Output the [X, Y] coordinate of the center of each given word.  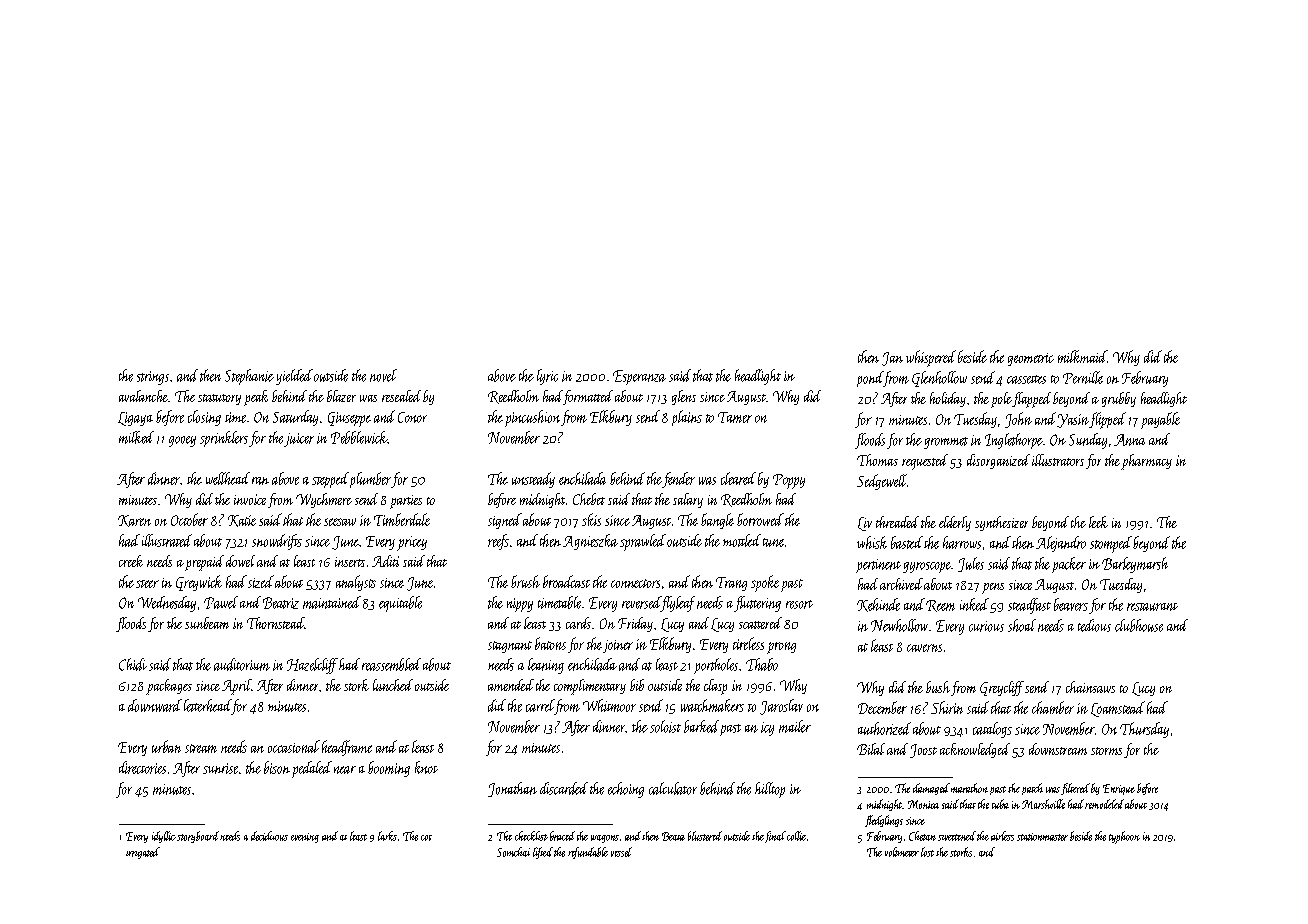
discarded [564, 788]
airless [1002, 836]
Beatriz [281, 603]
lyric [547, 377]
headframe [347, 748]
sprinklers [224, 439]
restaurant [1152, 607]
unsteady [533, 480]
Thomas [877, 460]
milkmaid [1082, 356]
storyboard [198, 837]
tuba [1000, 804]
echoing [626, 790]
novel [383, 375]
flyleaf [678, 604]
